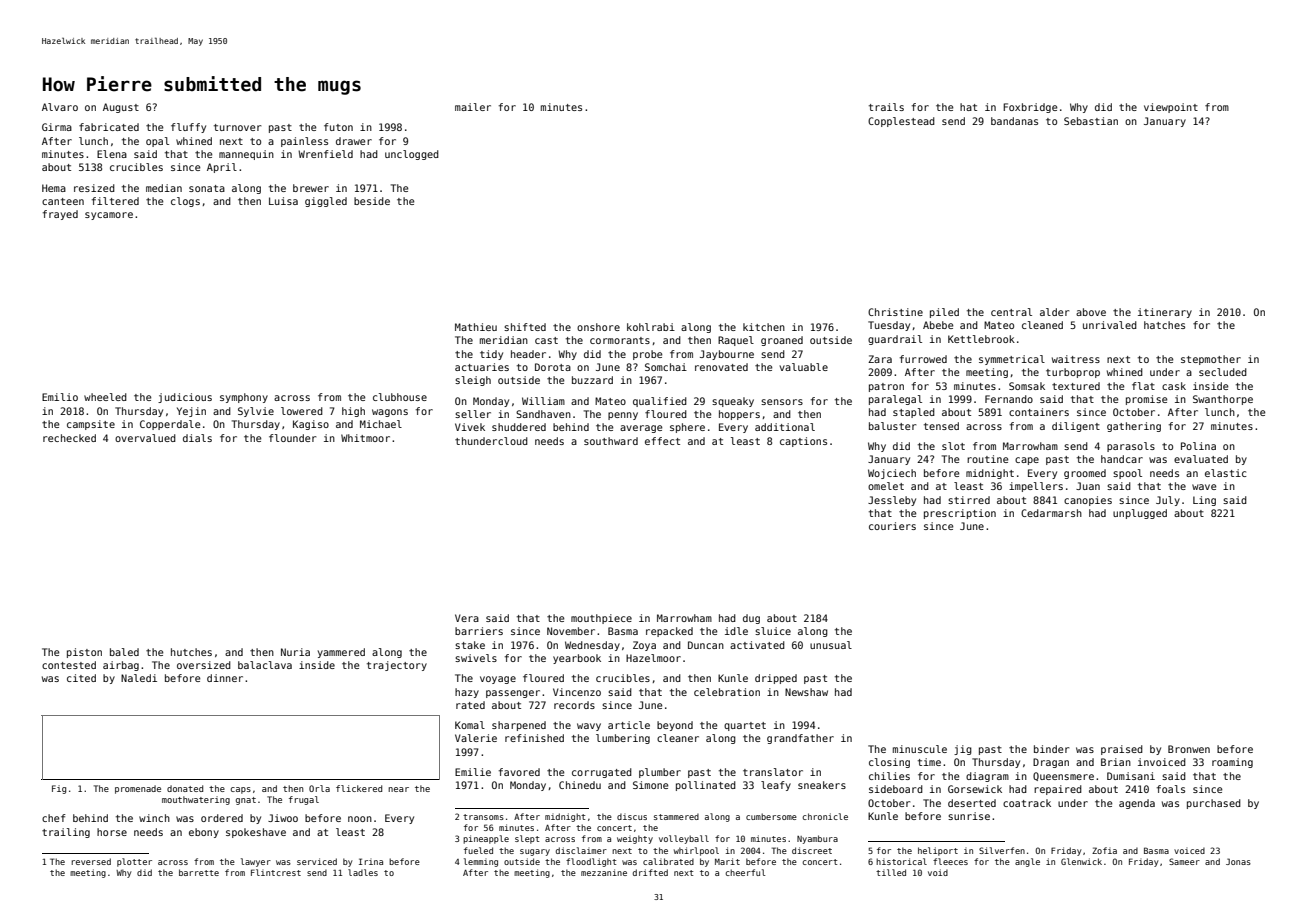 The width and height of the screenshot is (1308, 924). Describe the element at coordinates (1189, 749) in the screenshot. I see `Bronwen` at that location.
